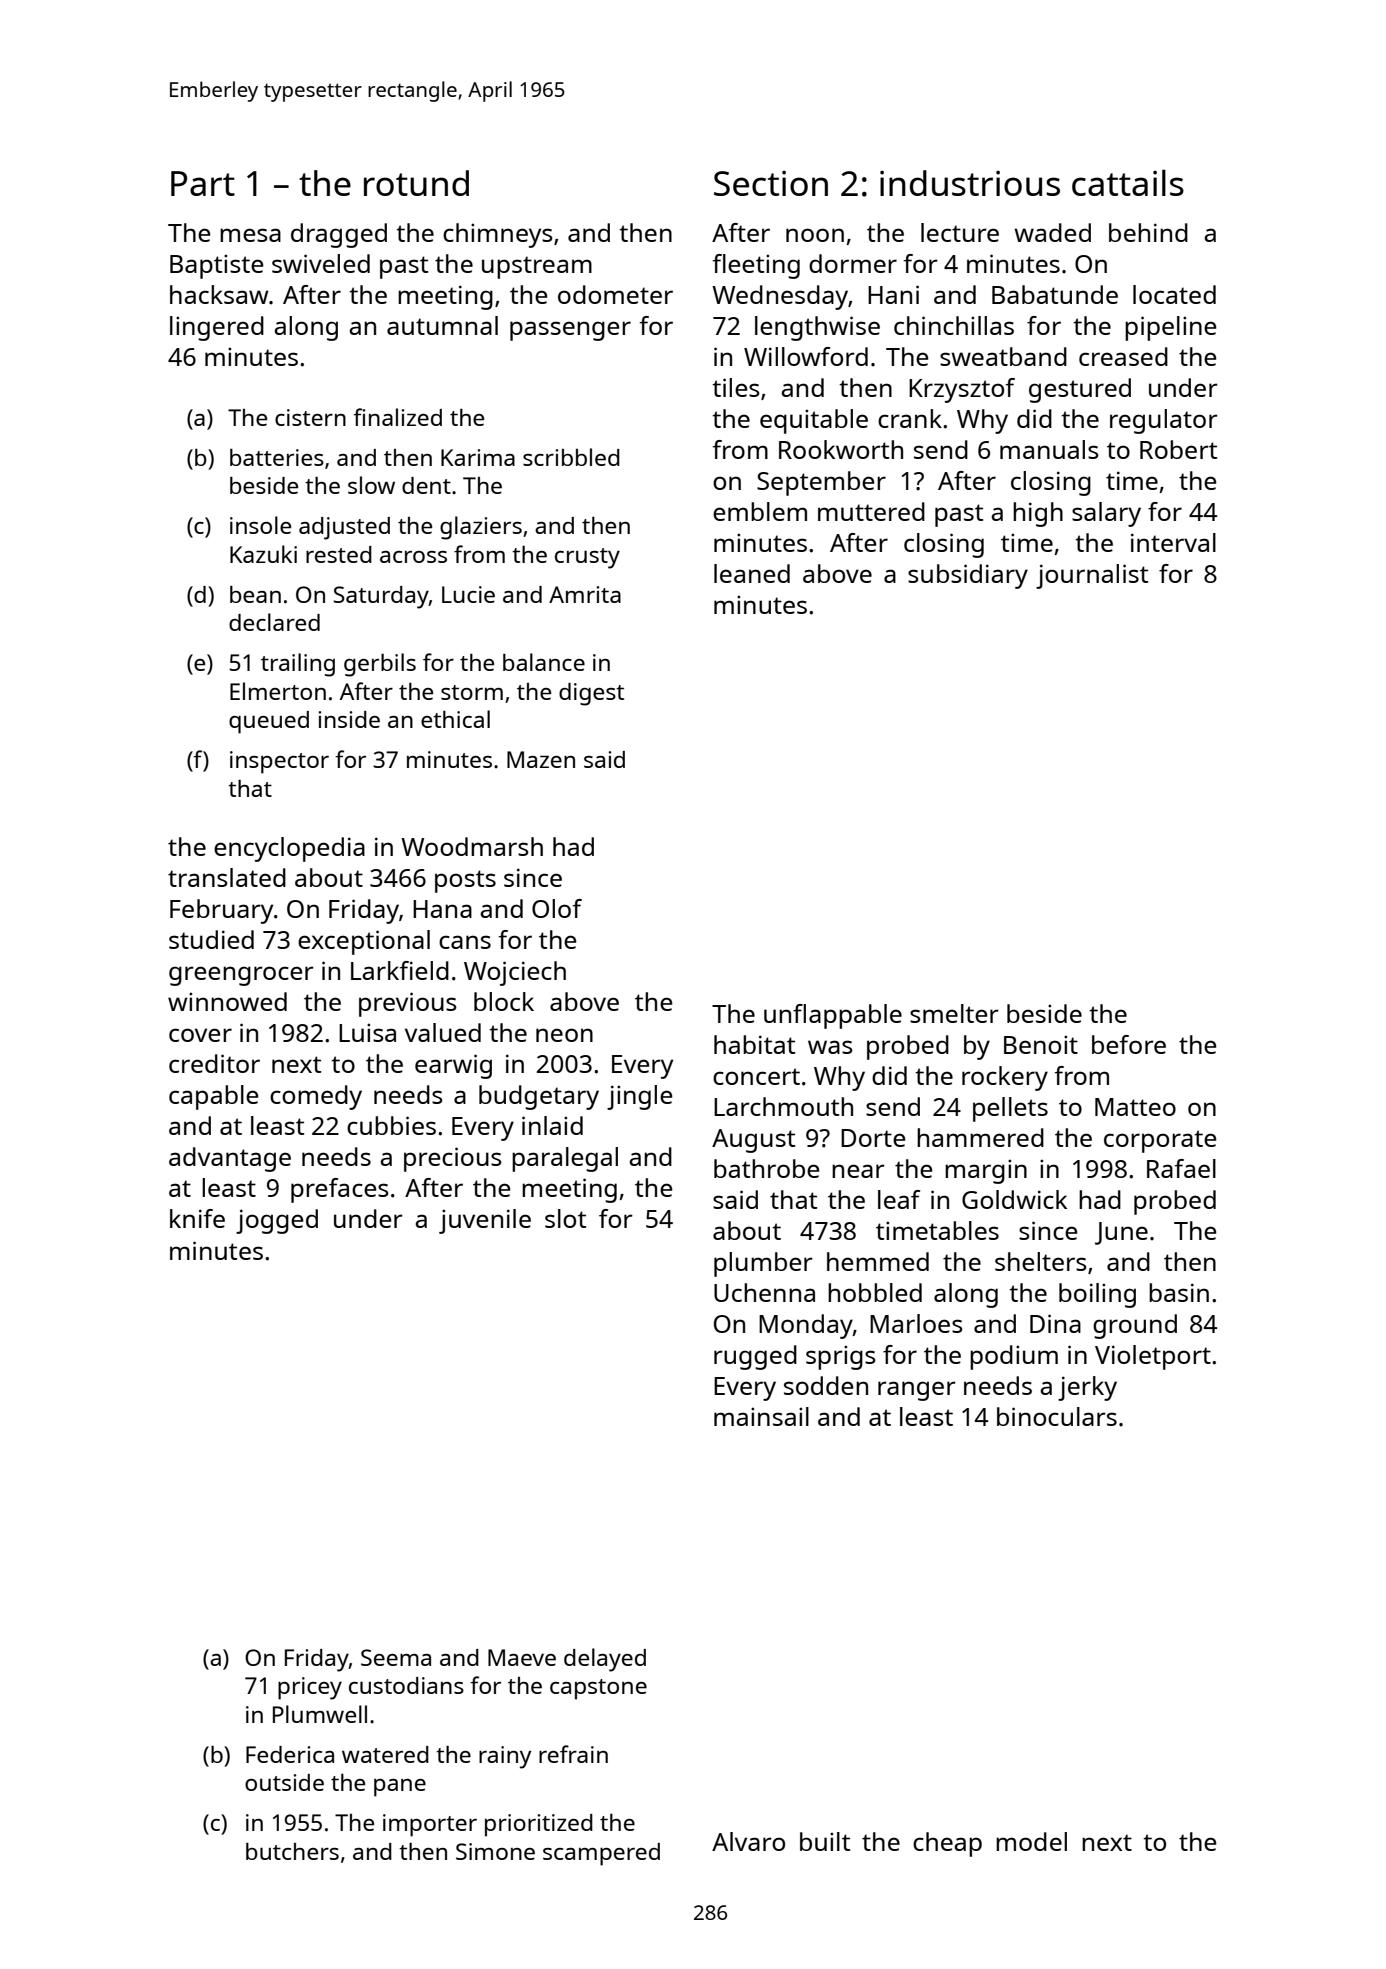 The height and width of the image is (1969, 1386). I want to click on earwig, so click(453, 1066).
